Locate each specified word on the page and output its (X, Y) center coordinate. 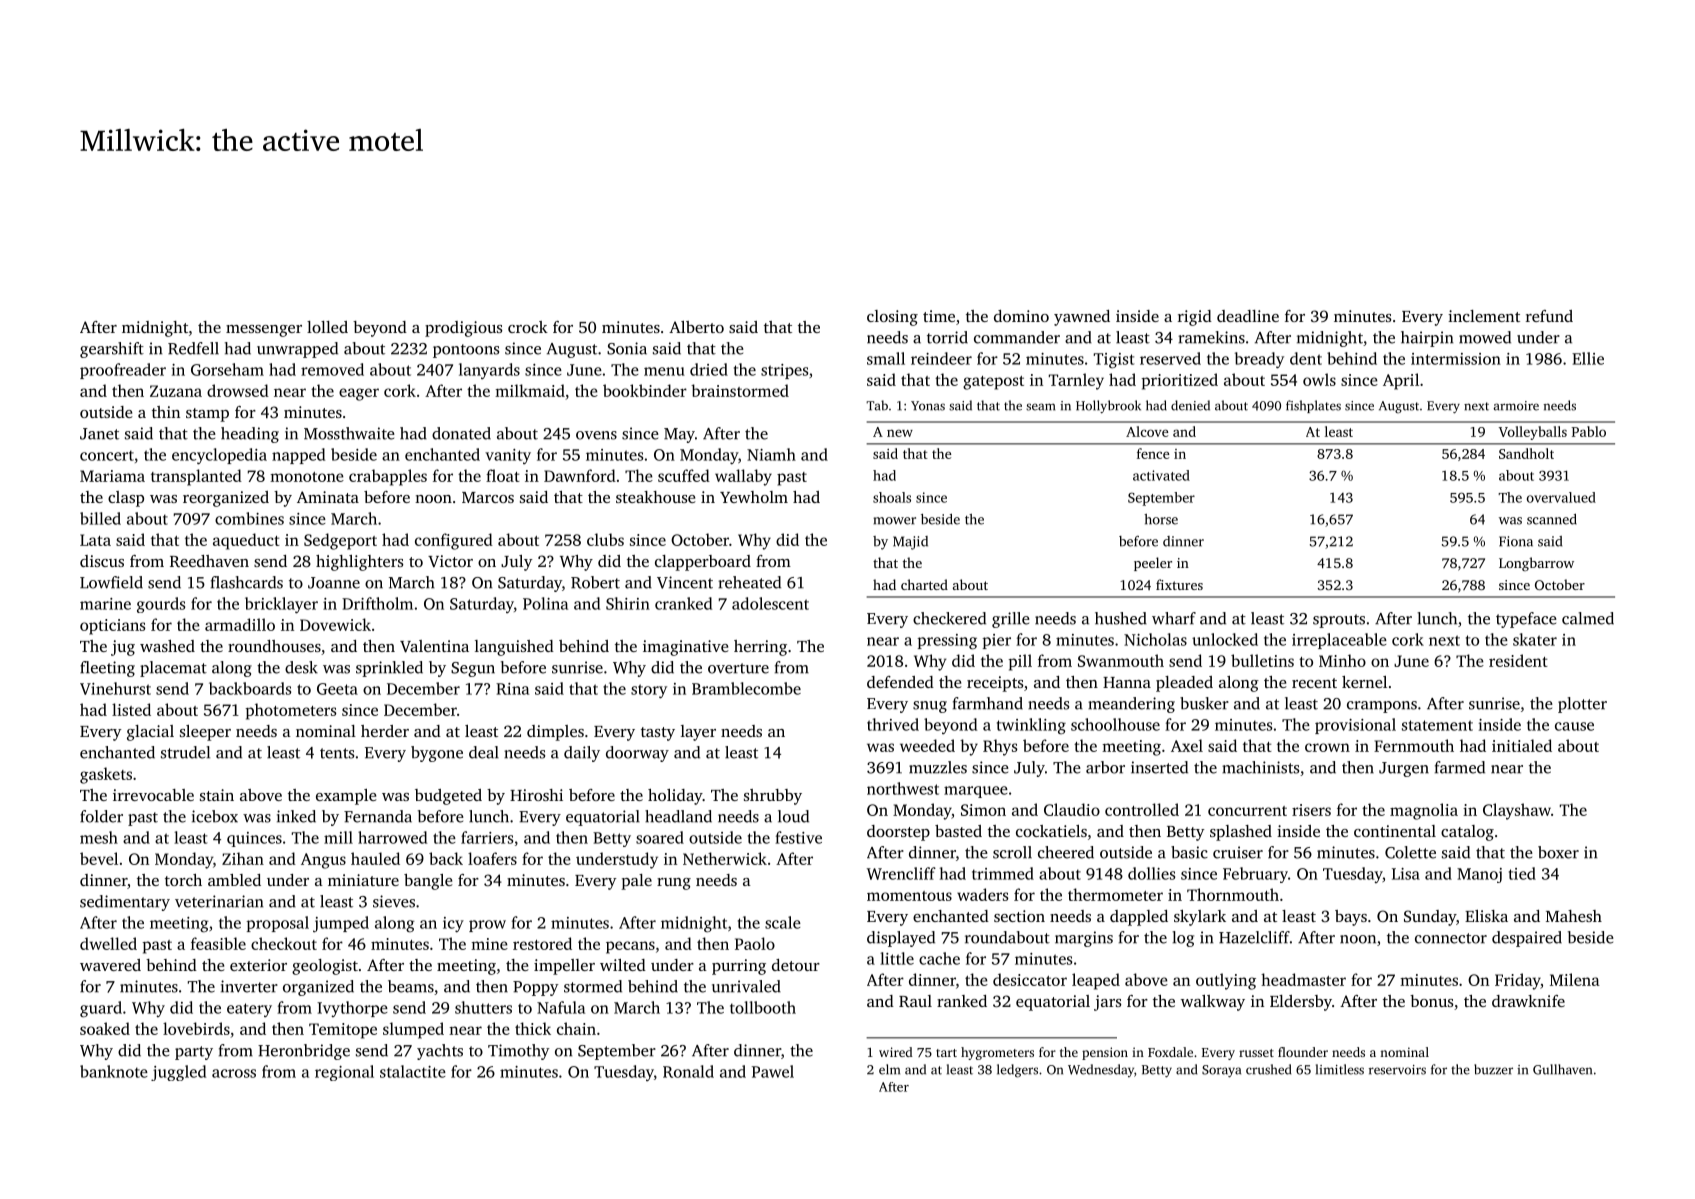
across (234, 1073)
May (679, 435)
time (939, 316)
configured (454, 541)
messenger (264, 331)
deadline (1248, 316)
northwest (903, 788)
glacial (150, 733)
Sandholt (1526, 453)
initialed (1522, 745)
